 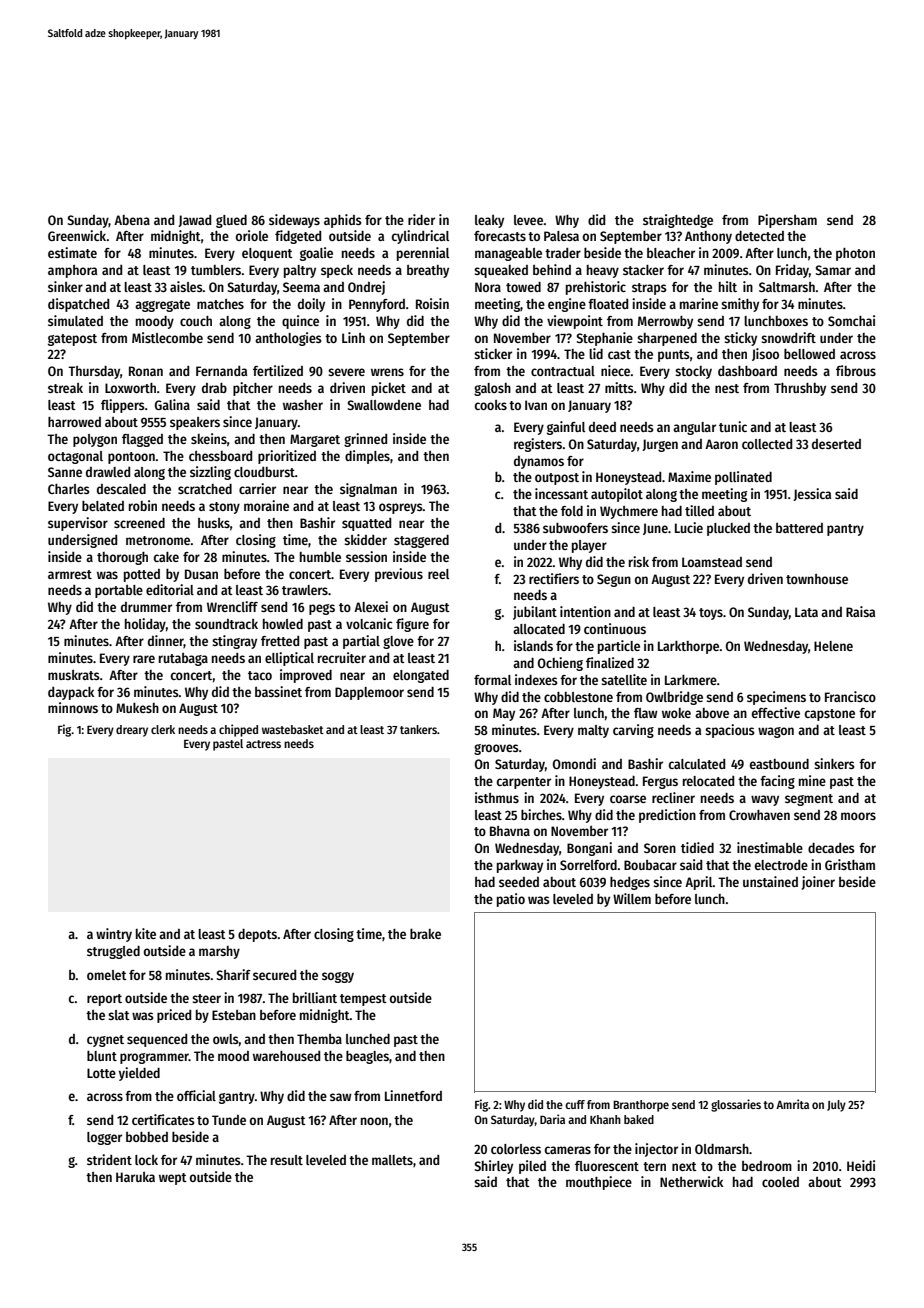 I want to click on Lata, so click(x=806, y=612).
